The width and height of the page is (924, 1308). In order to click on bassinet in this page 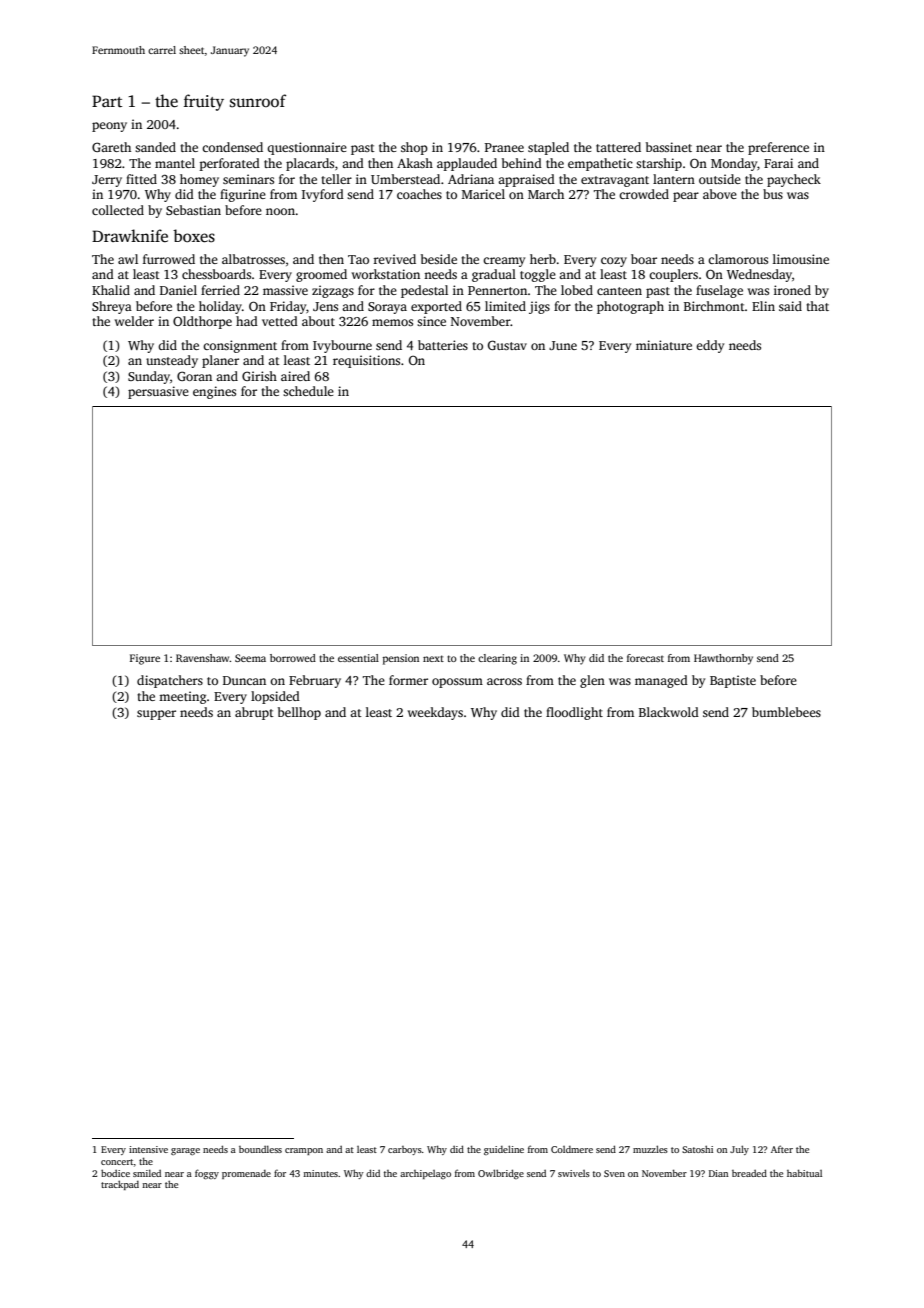, I will do `click(669, 147)`.
